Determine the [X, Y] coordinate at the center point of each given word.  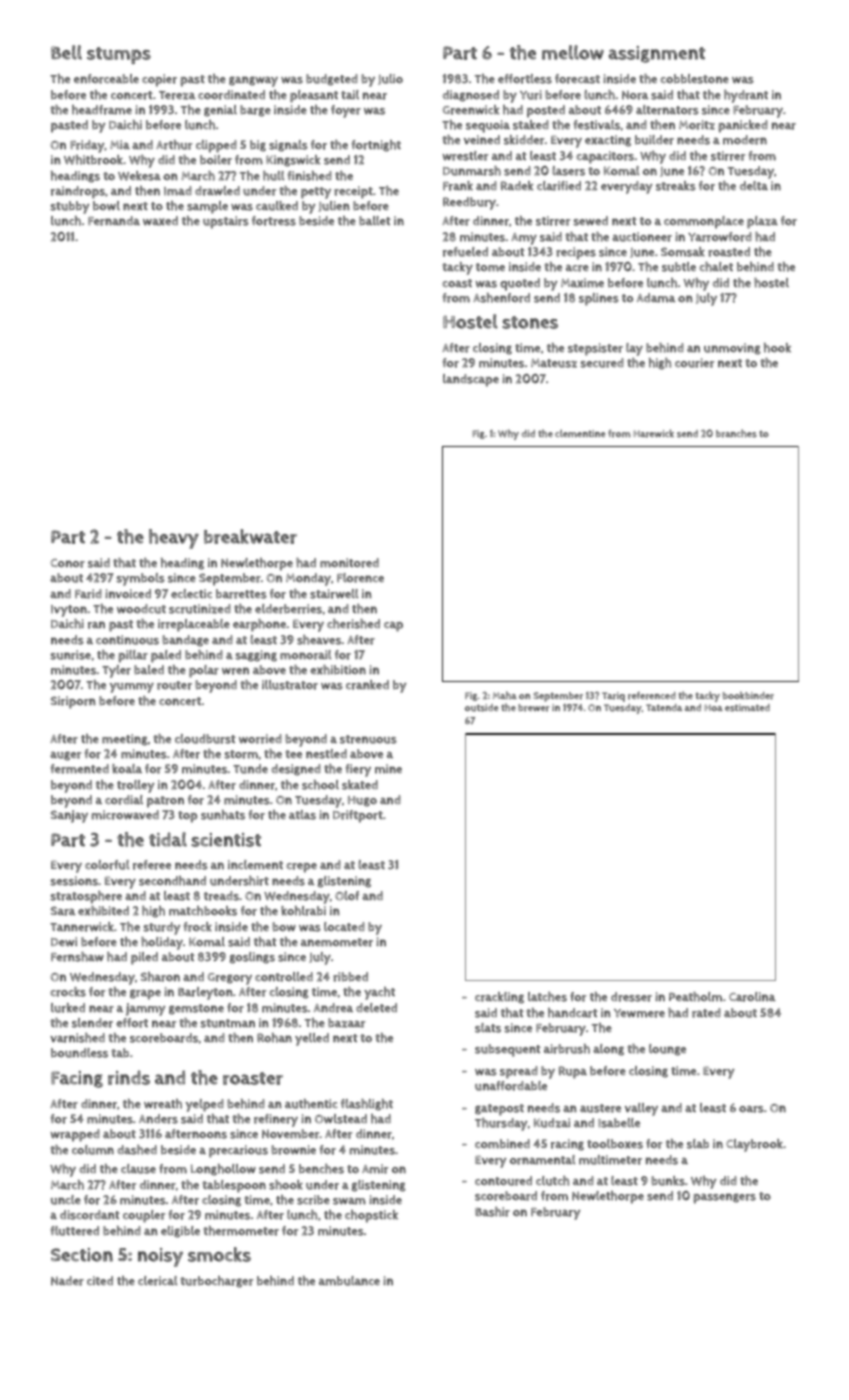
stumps [119, 55]
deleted [376, 1008]
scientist [226, 840]
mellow [573, 52]
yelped [204, 1105]
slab [698, 1144]
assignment [657, 54]
